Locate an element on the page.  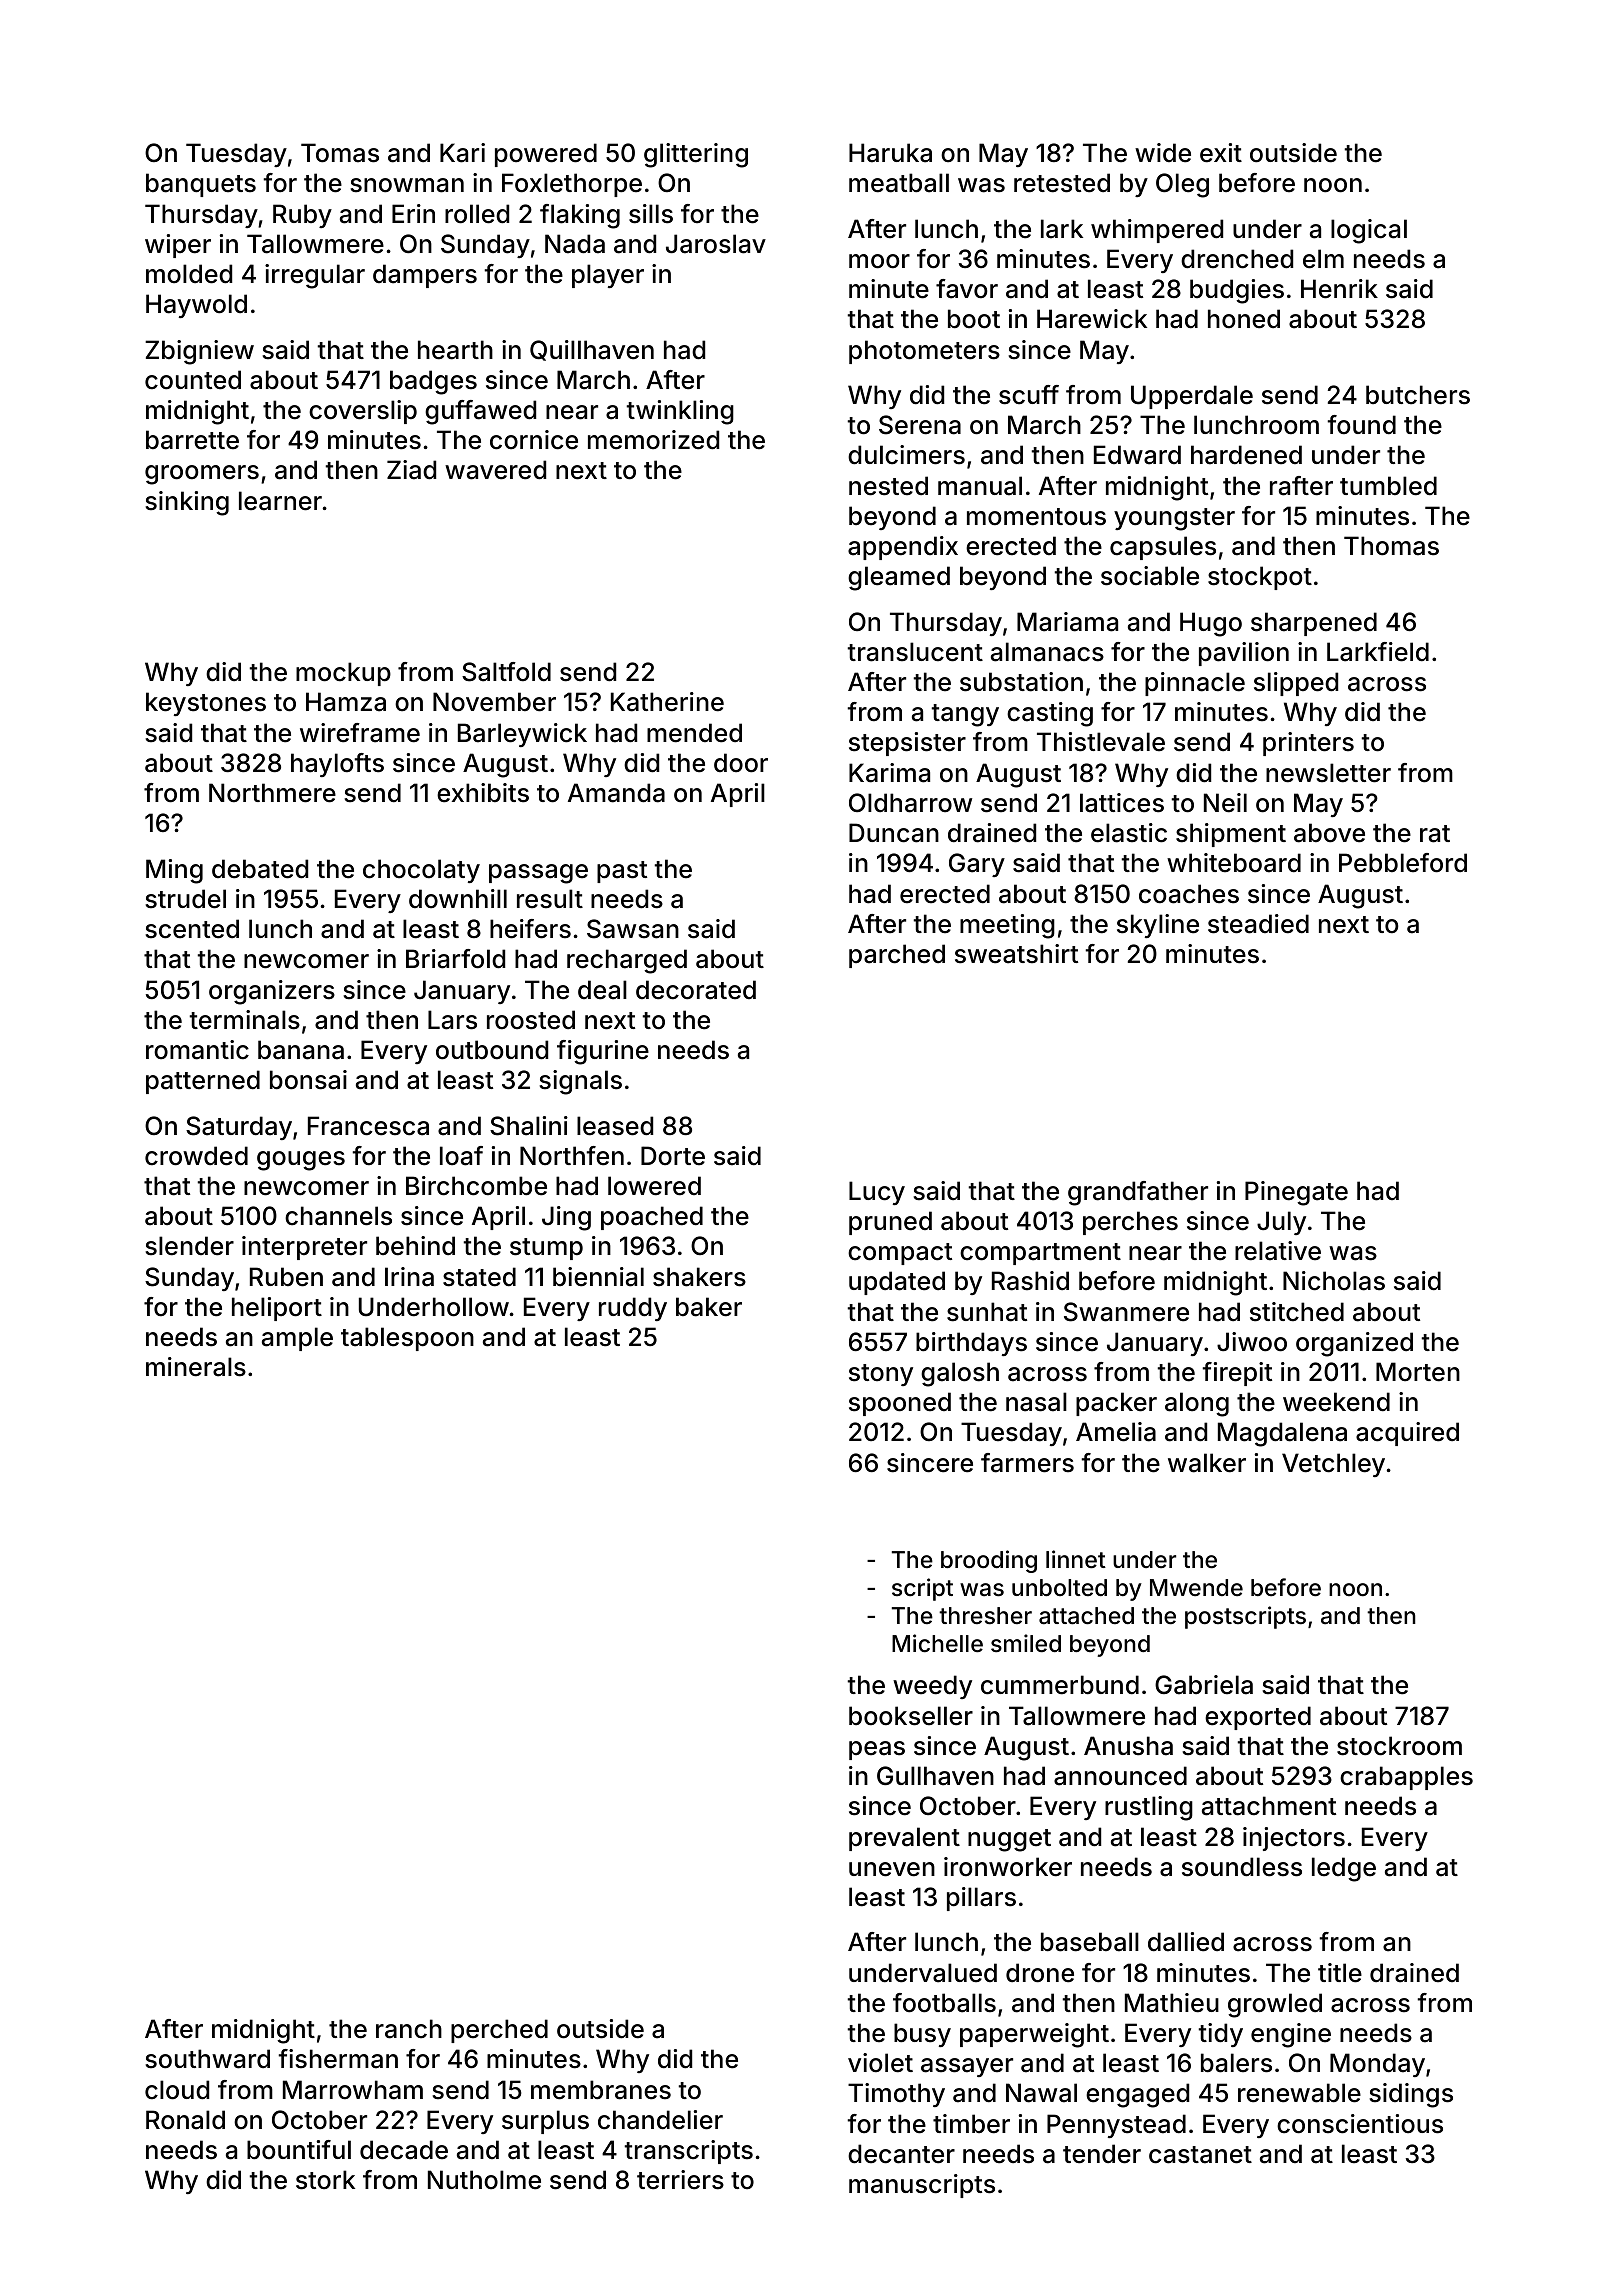
logical is located at coordinates (1369, 231).
